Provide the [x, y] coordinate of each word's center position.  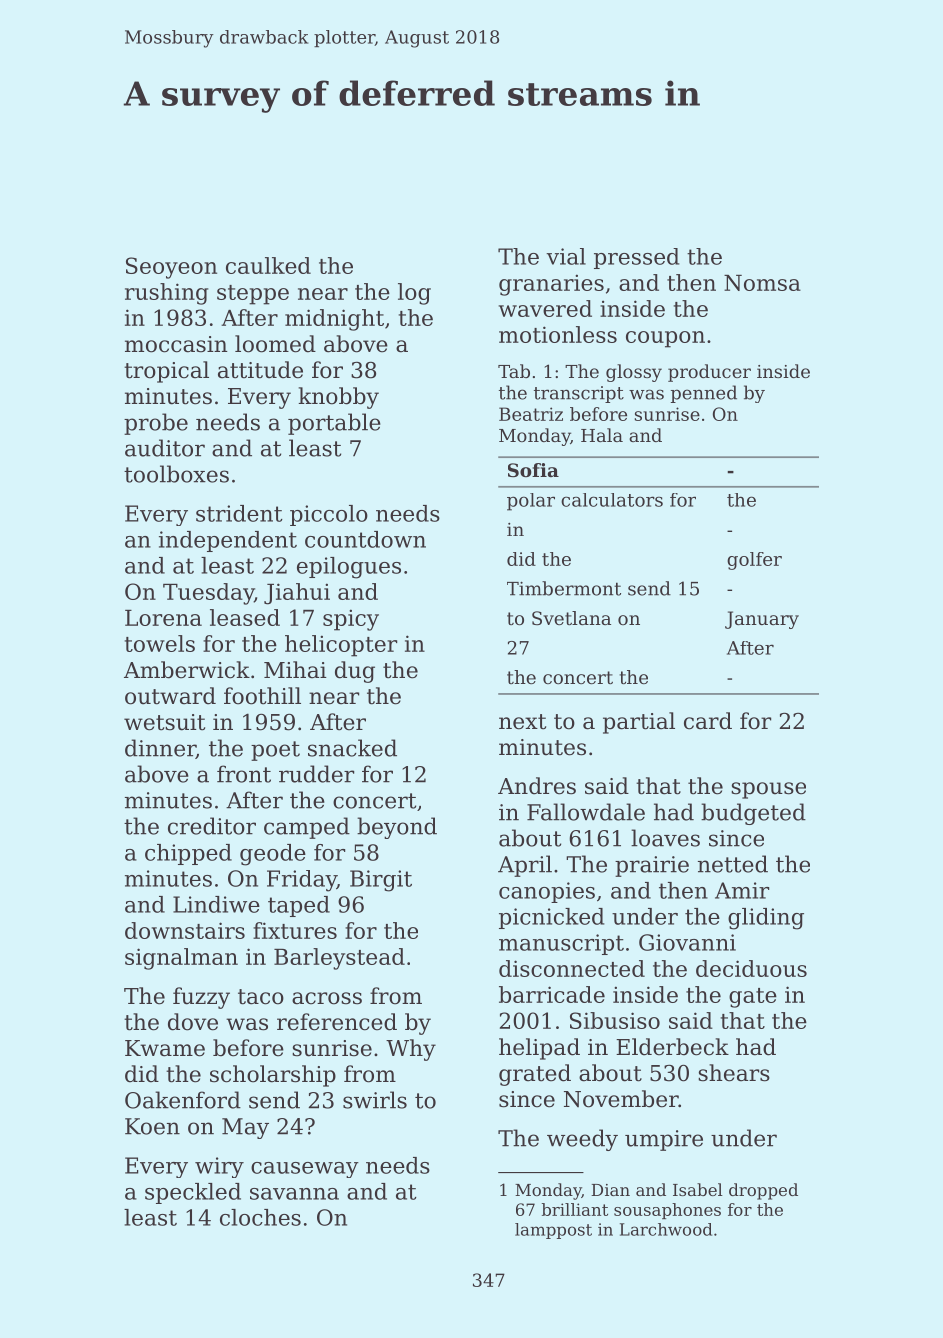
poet [275, 751]
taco [261, 997]
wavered [545, 308]
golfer [754, 561]
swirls [375, 1100]
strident [239, 513]
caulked [268, 265]
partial [639, 723]
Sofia [533, 470]
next [522, 722]
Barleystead [339, 959]
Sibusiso [615, 1020]
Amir [742, 890]
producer [709, 373]
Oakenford [183, 1100]
